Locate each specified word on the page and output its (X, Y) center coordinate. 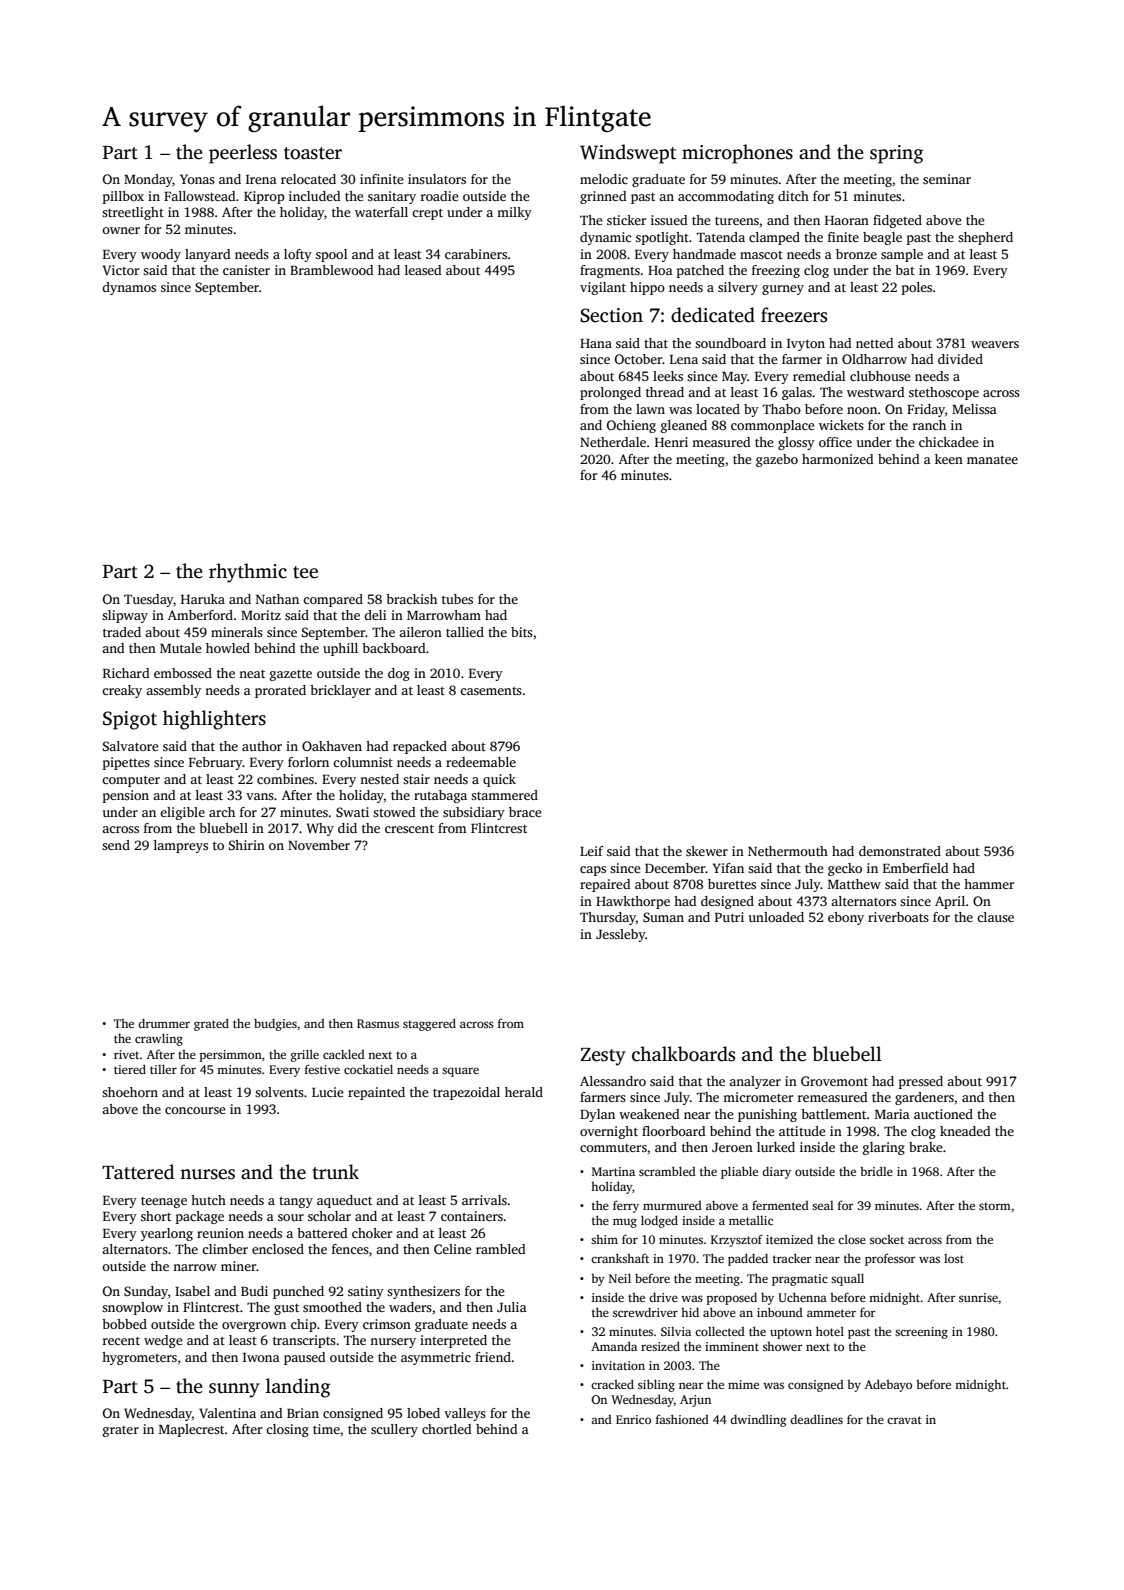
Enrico (633, 1419)
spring (896, 154)
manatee (992, 460)
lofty (298, 255)
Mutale (181, 648)
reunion (220, 1233)
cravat (904, 1420)
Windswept (628, 154)
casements (491, 691)
